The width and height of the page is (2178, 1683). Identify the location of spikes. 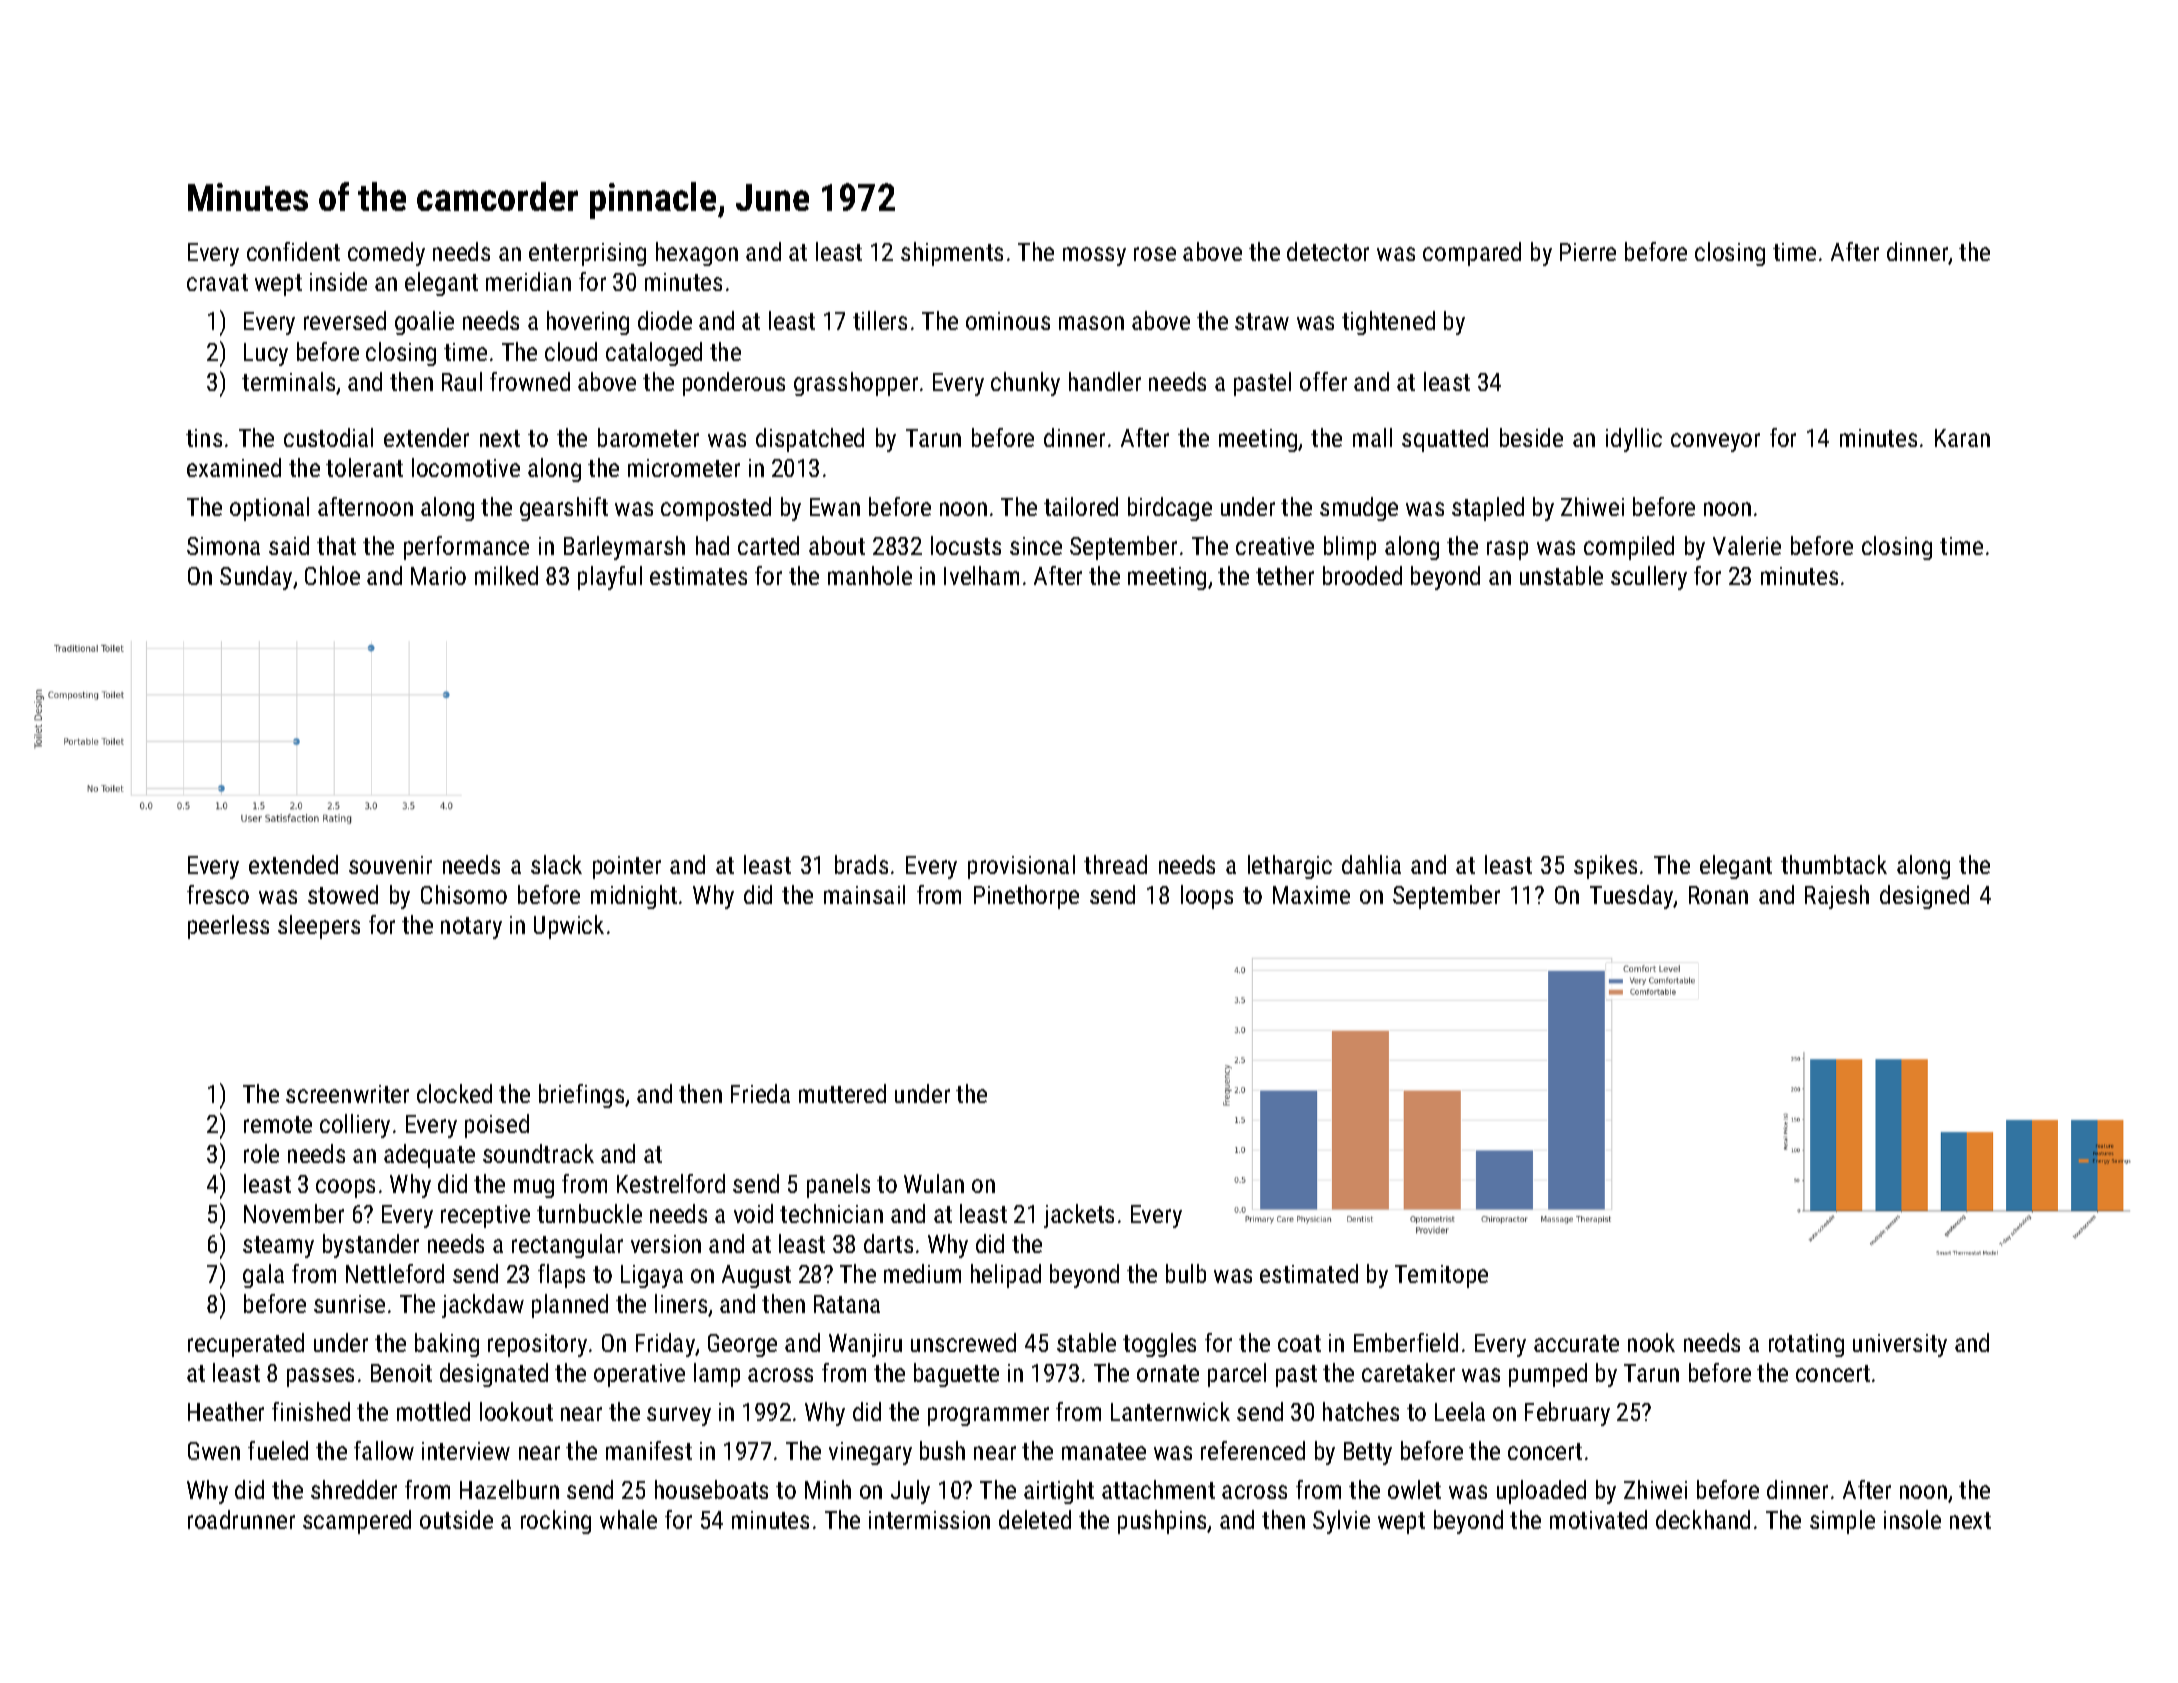
(1605, 867).
